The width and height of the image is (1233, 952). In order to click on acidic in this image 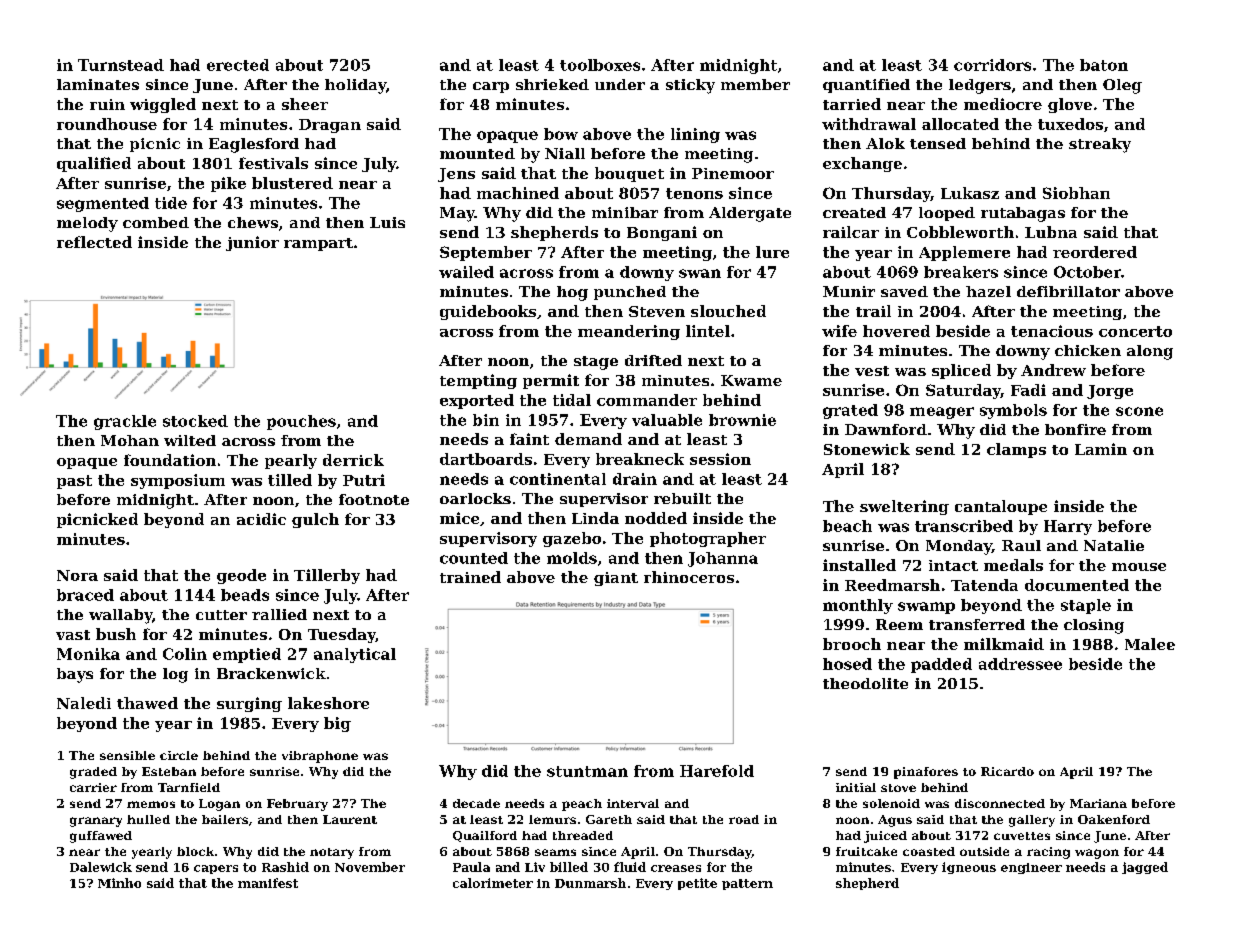, I will do `click(261, 519)`.
